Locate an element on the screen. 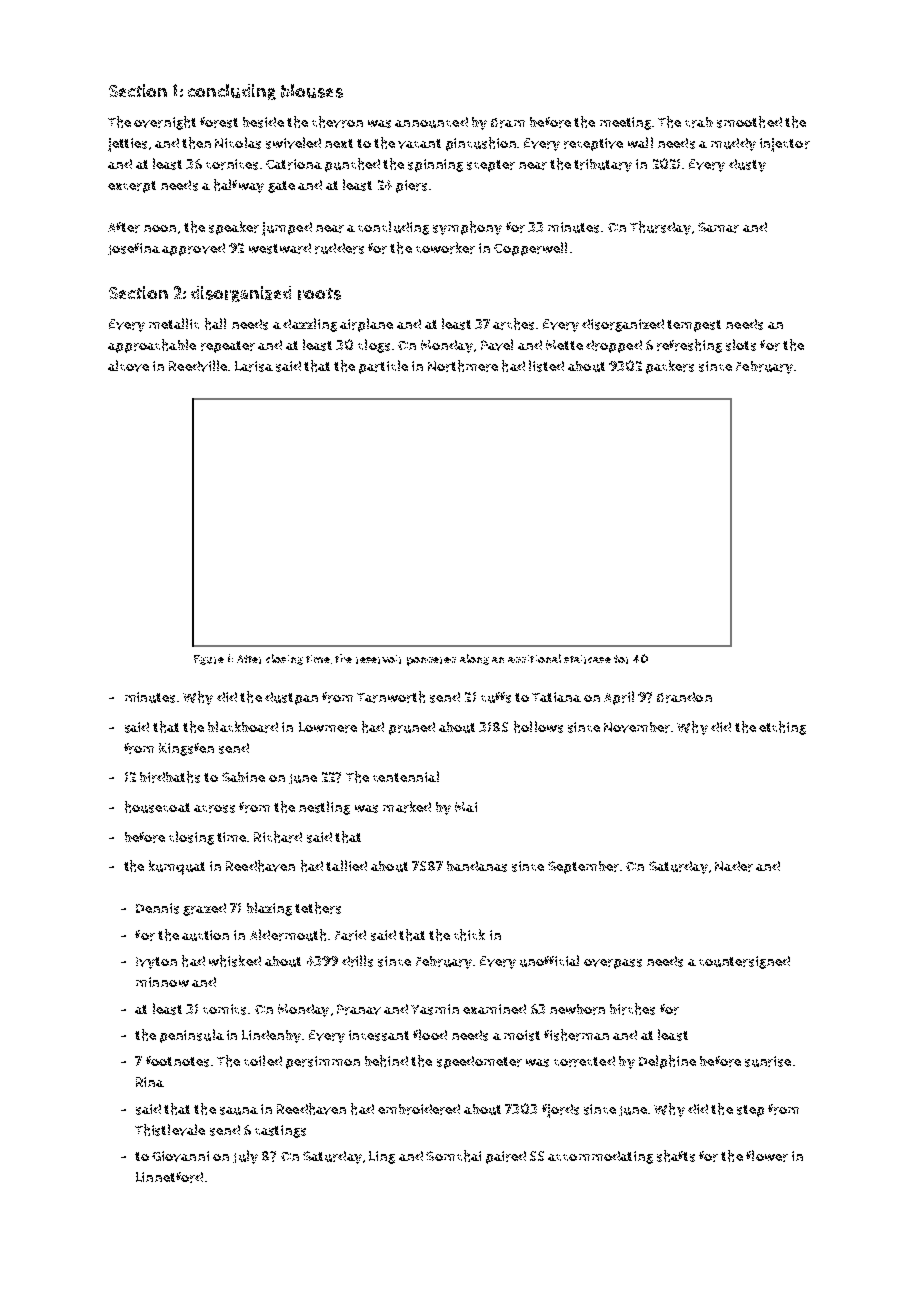 This screenshot has height=1308, width=924. Aldermouth is located at coordinates (288, 935).
